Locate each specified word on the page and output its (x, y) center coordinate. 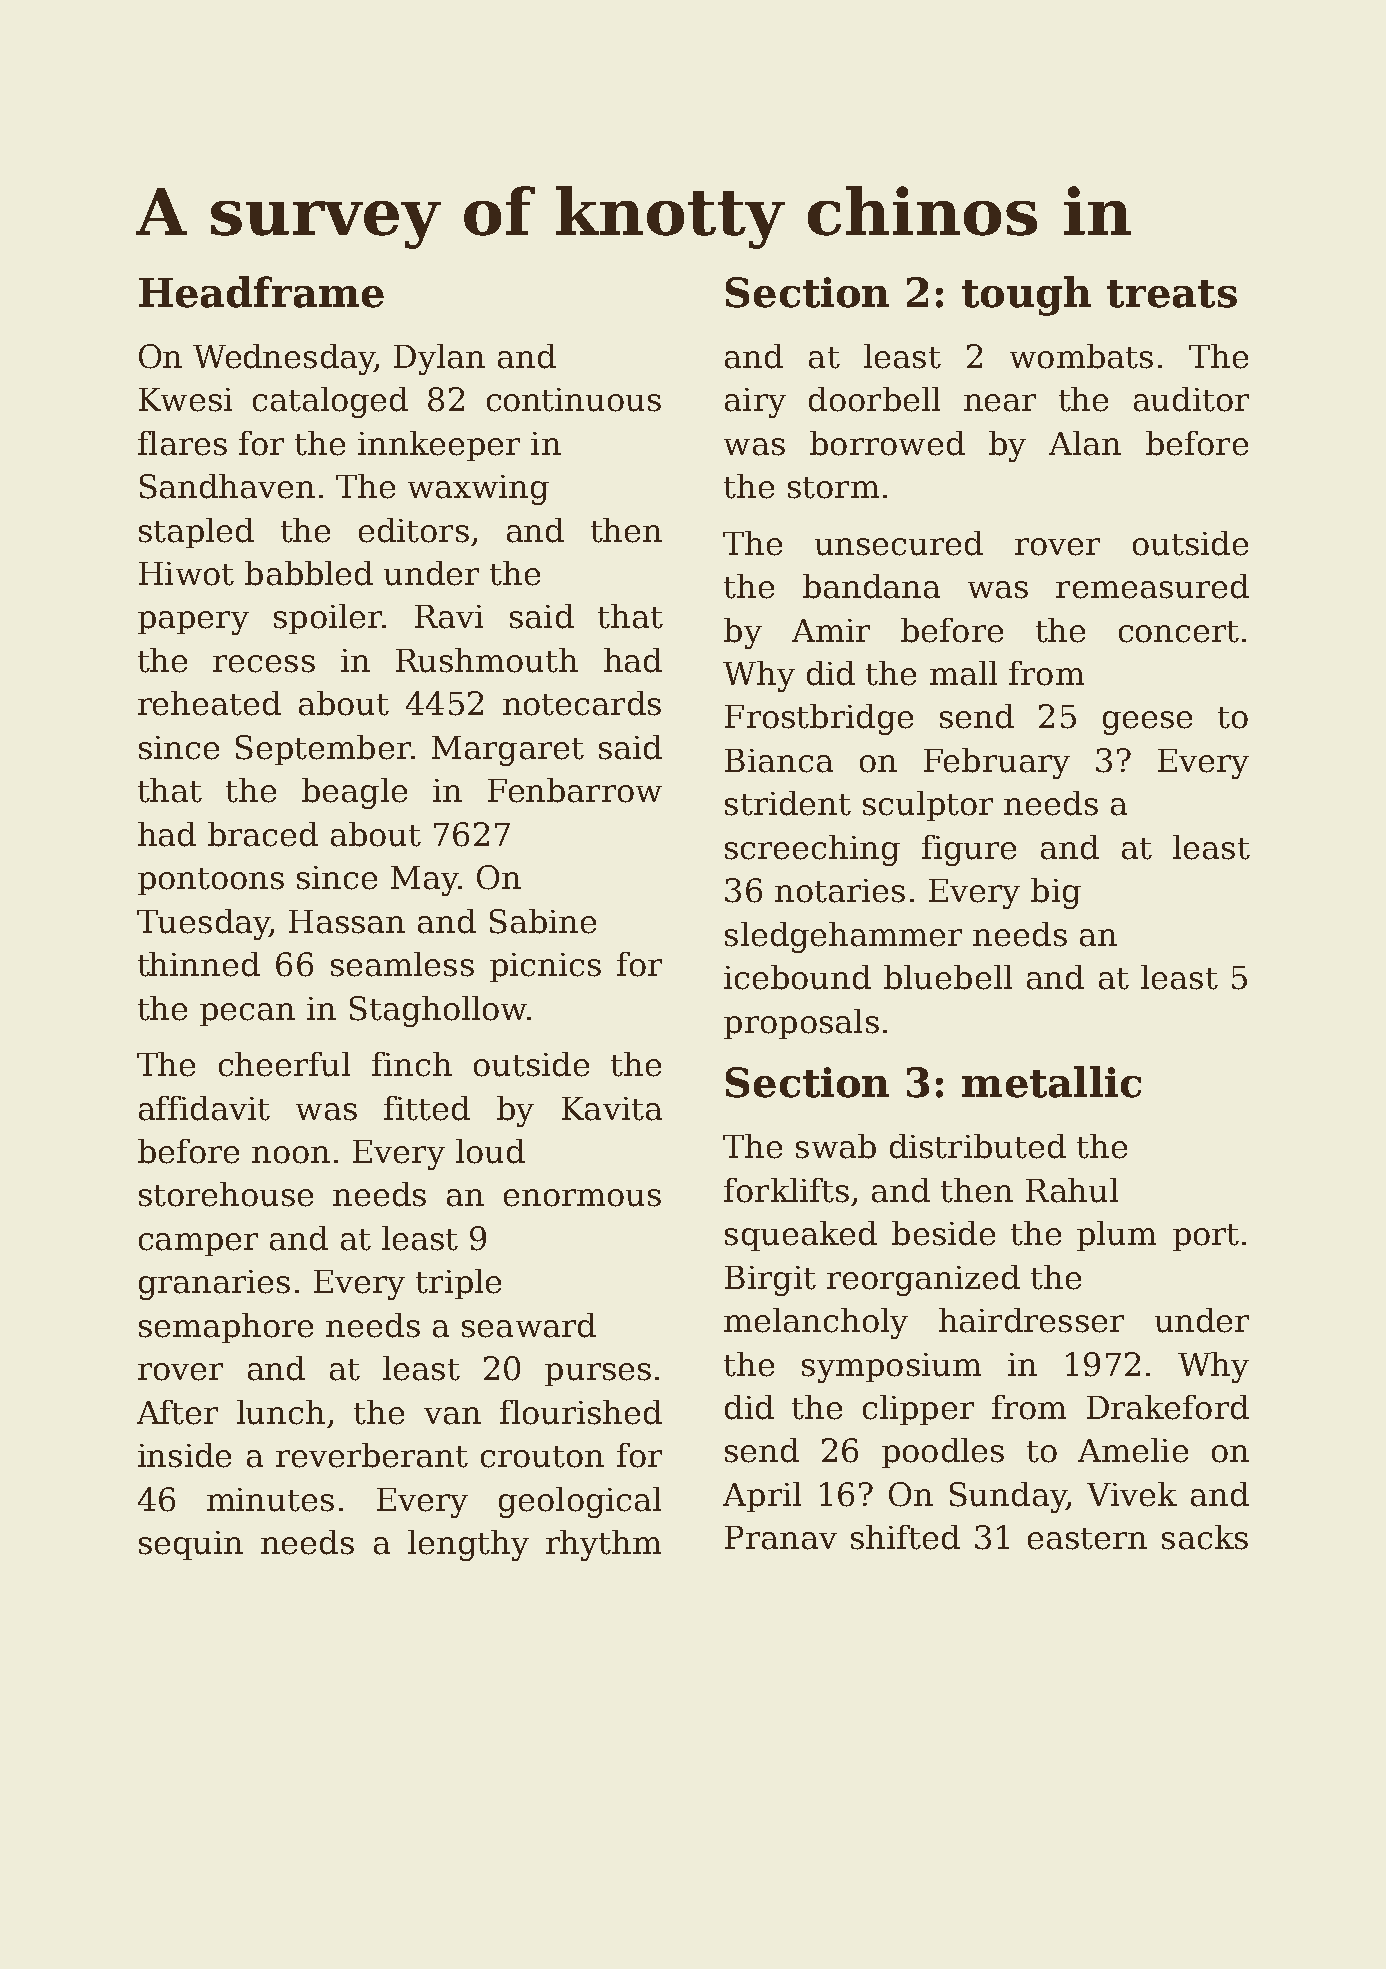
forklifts (786, 1190)
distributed (978, 1146)
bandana (871, 586)
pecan (247, 1014)
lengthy (468, 1545)
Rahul (1072, 1190)
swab (836, 1146)
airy (755, 403)
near (1000, 403)
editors (414, 530)
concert (1179, 632)
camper (198, 1244)
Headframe (261, 292)
